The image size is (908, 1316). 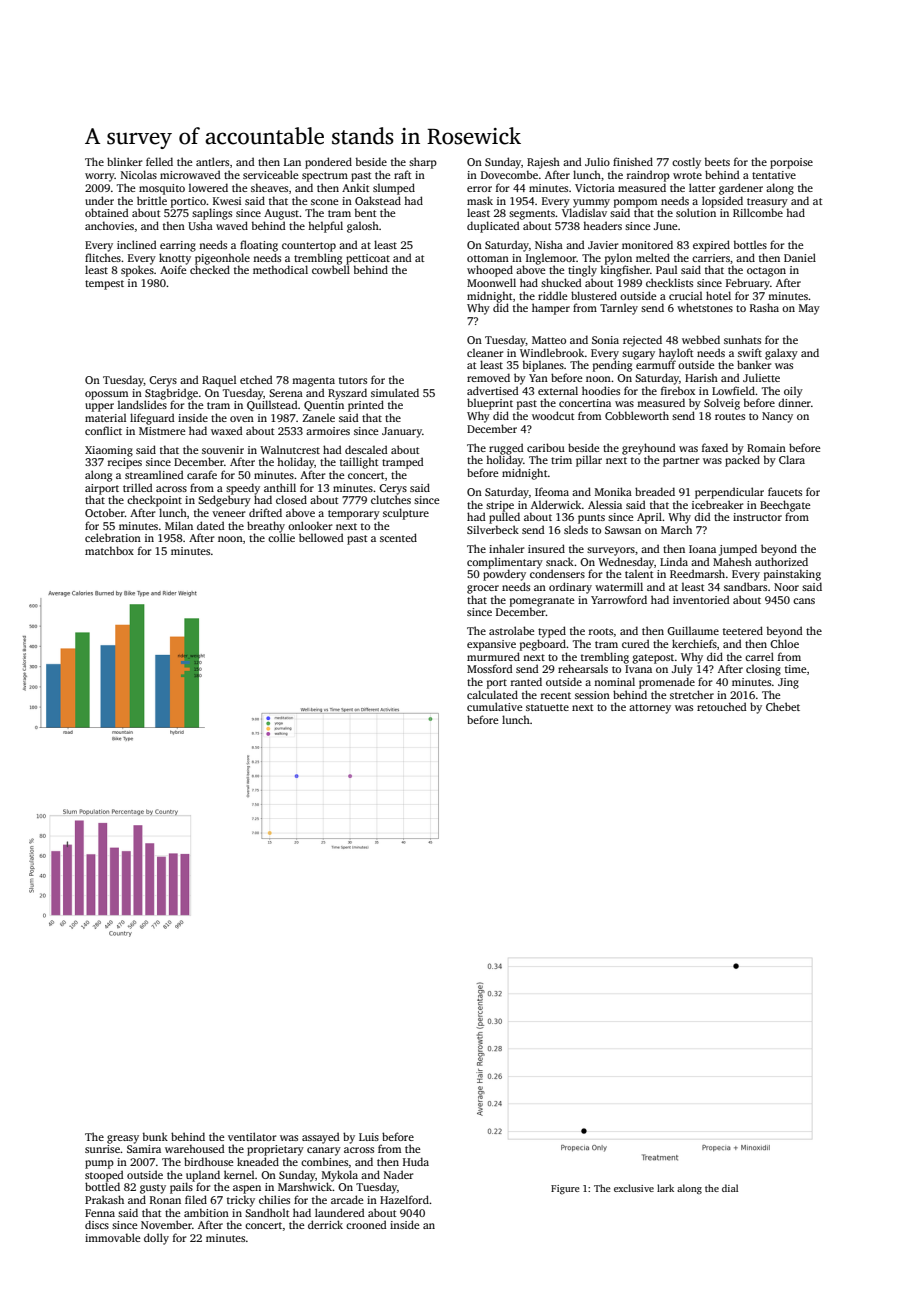 I want to click on crooned, so click(x=366, y=1224).
